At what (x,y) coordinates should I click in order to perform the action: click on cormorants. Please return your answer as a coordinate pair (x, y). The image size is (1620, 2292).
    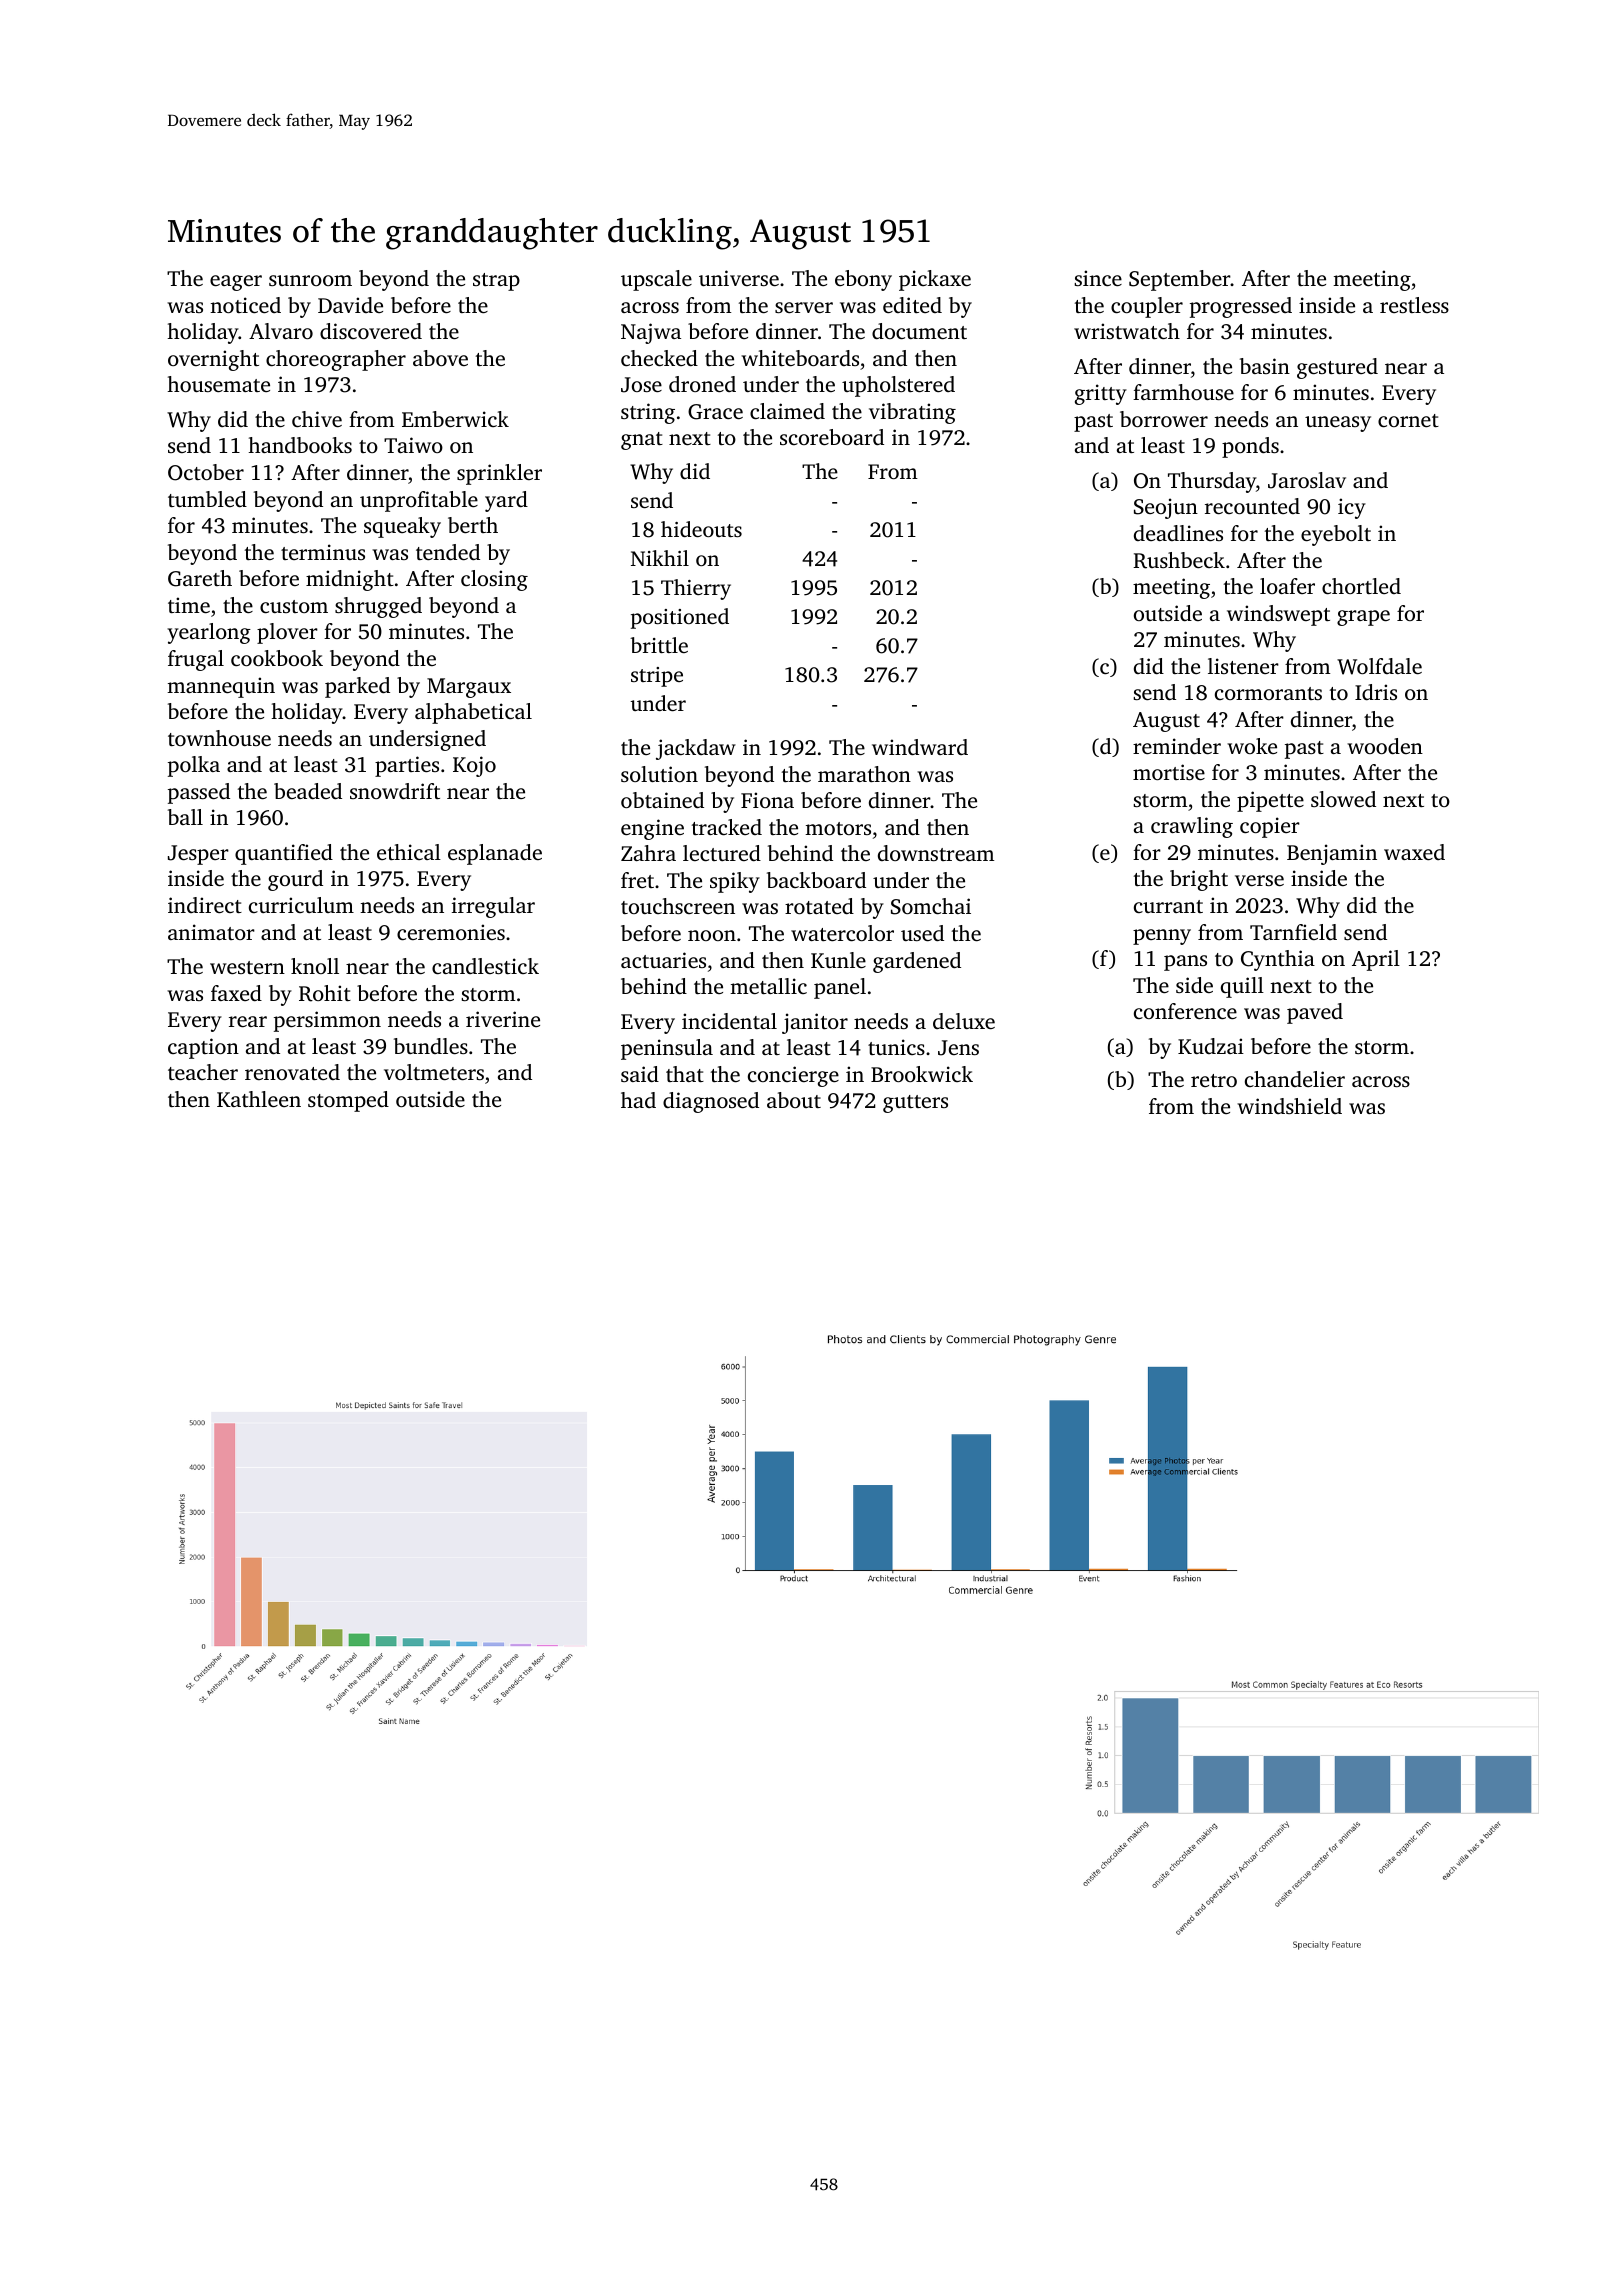
    Looking at the image, I should click on (1268, 693).
